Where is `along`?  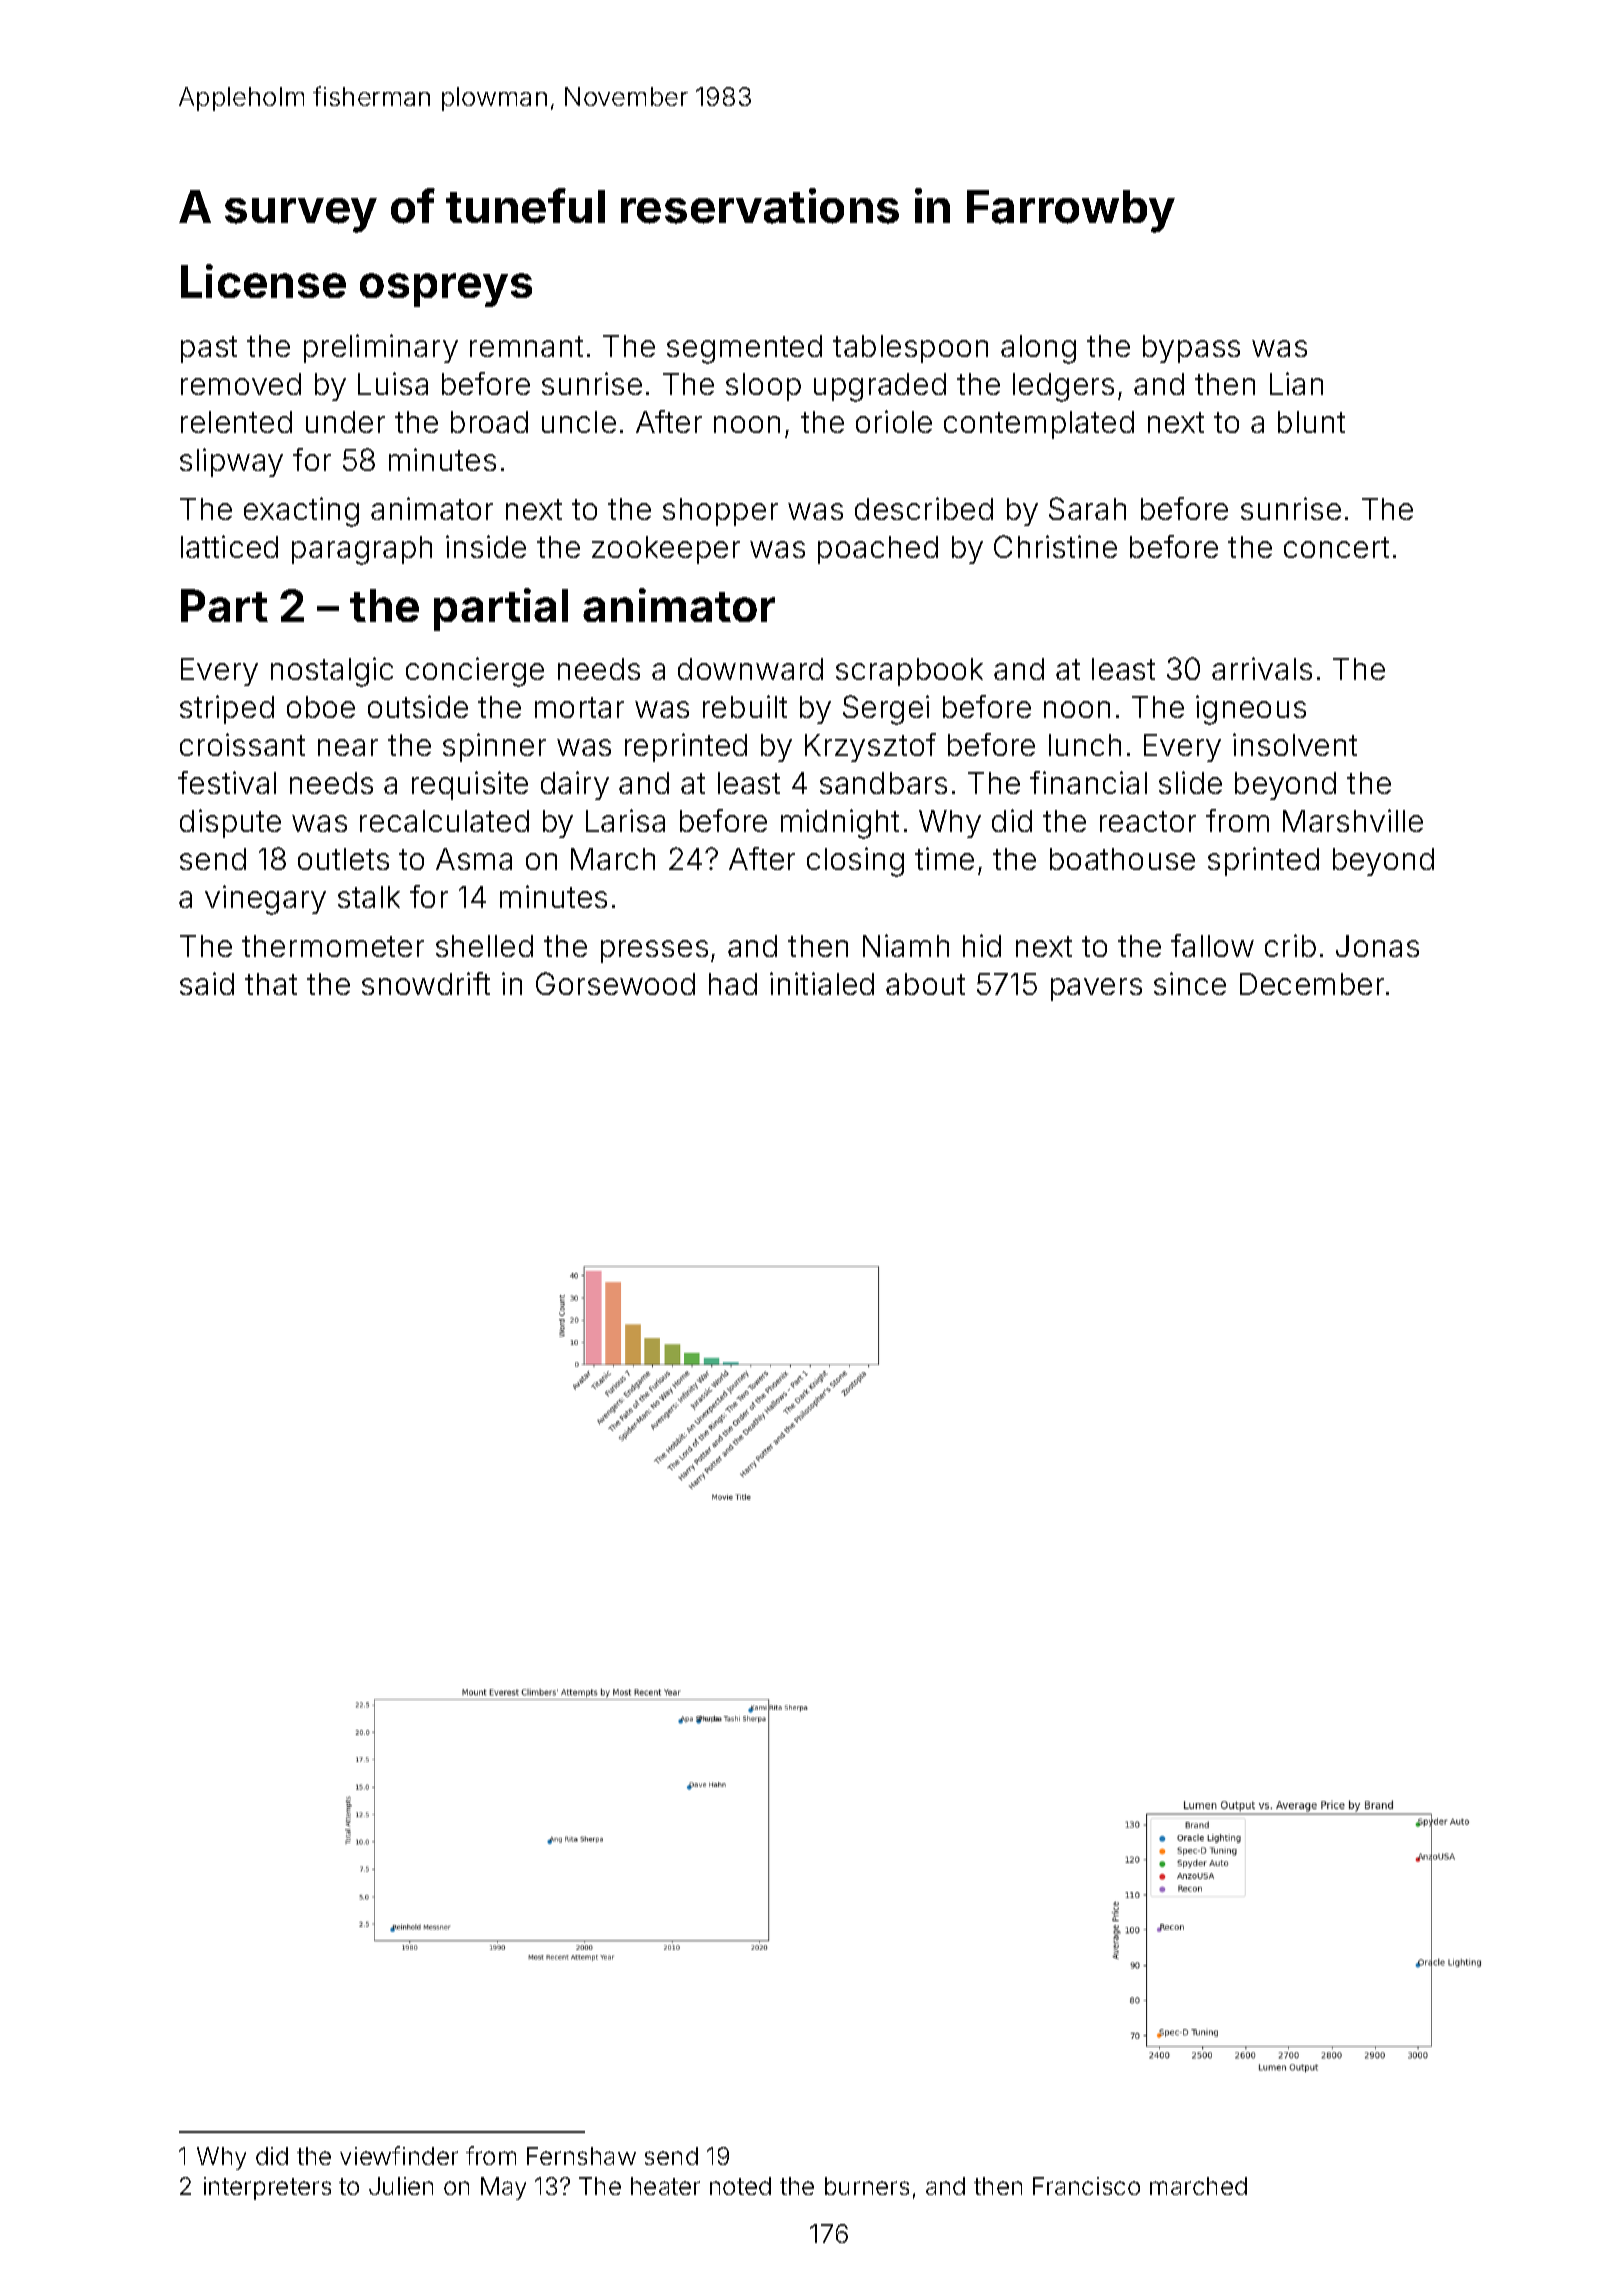 along is located at coordinates (1038, 349).
